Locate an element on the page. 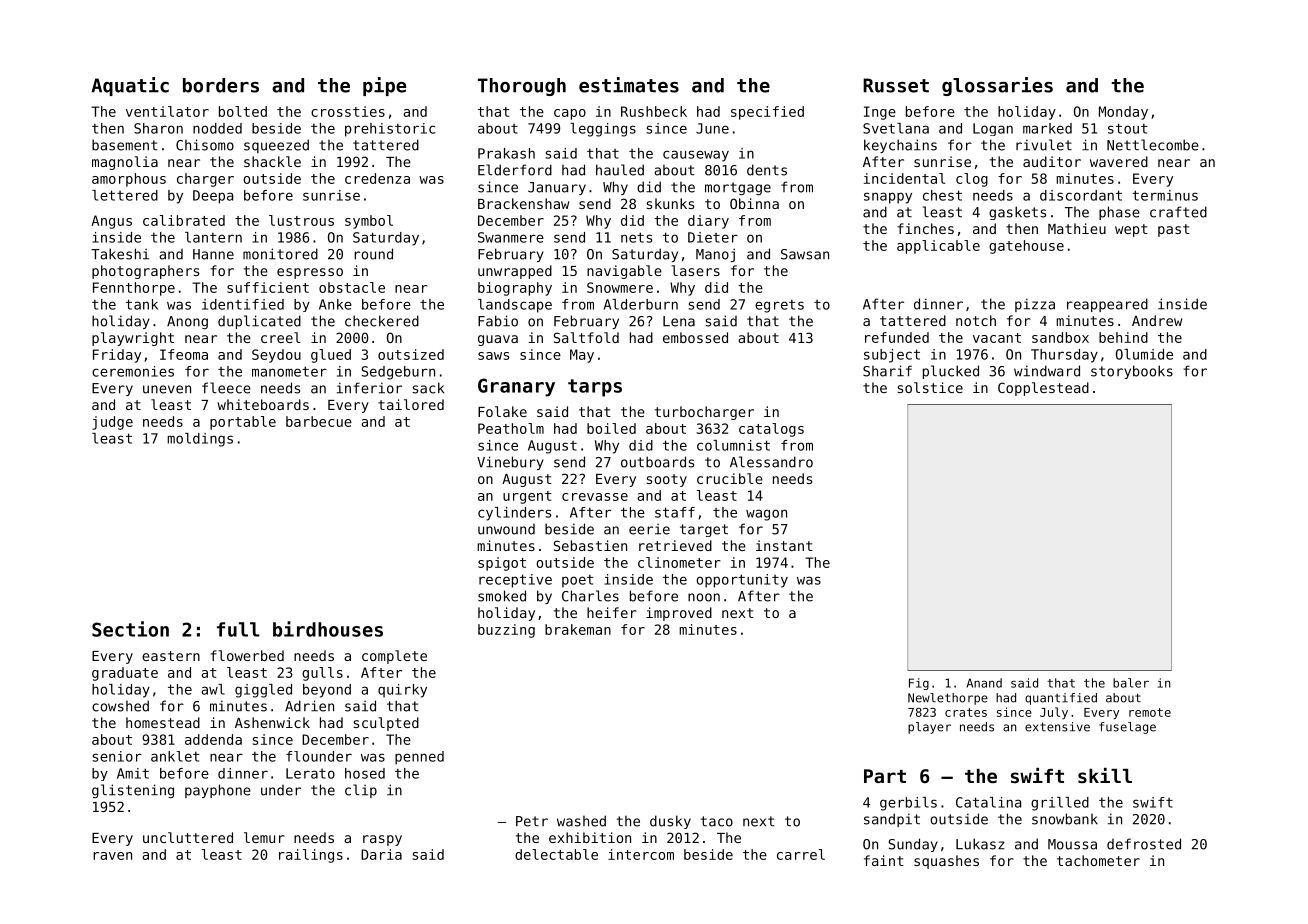 This image has width=1308, height=924. Peatholm is located at coordinates (511, 428).
